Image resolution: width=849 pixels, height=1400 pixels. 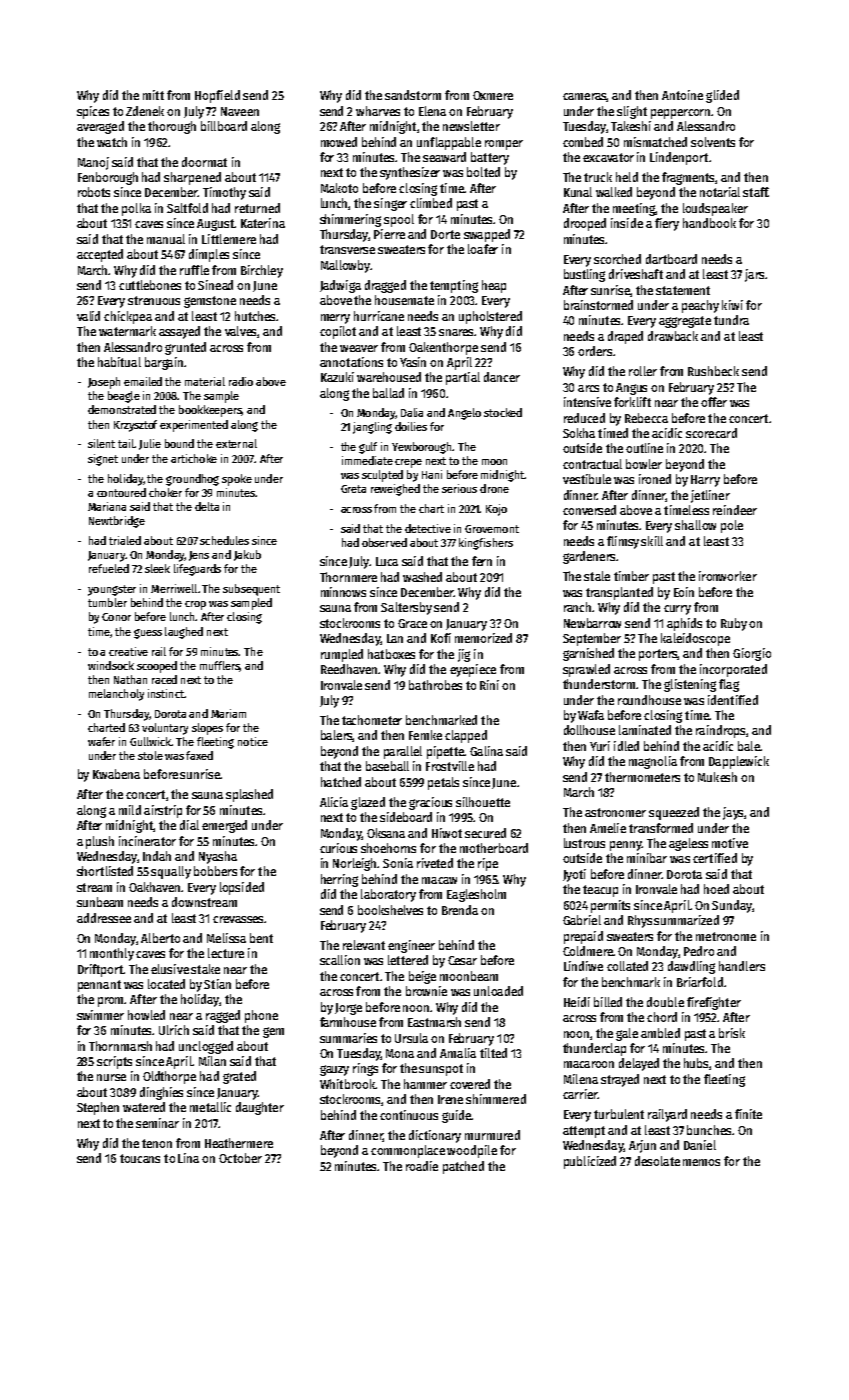 I want to click on Oxmere, so click(x=493, y=95).
